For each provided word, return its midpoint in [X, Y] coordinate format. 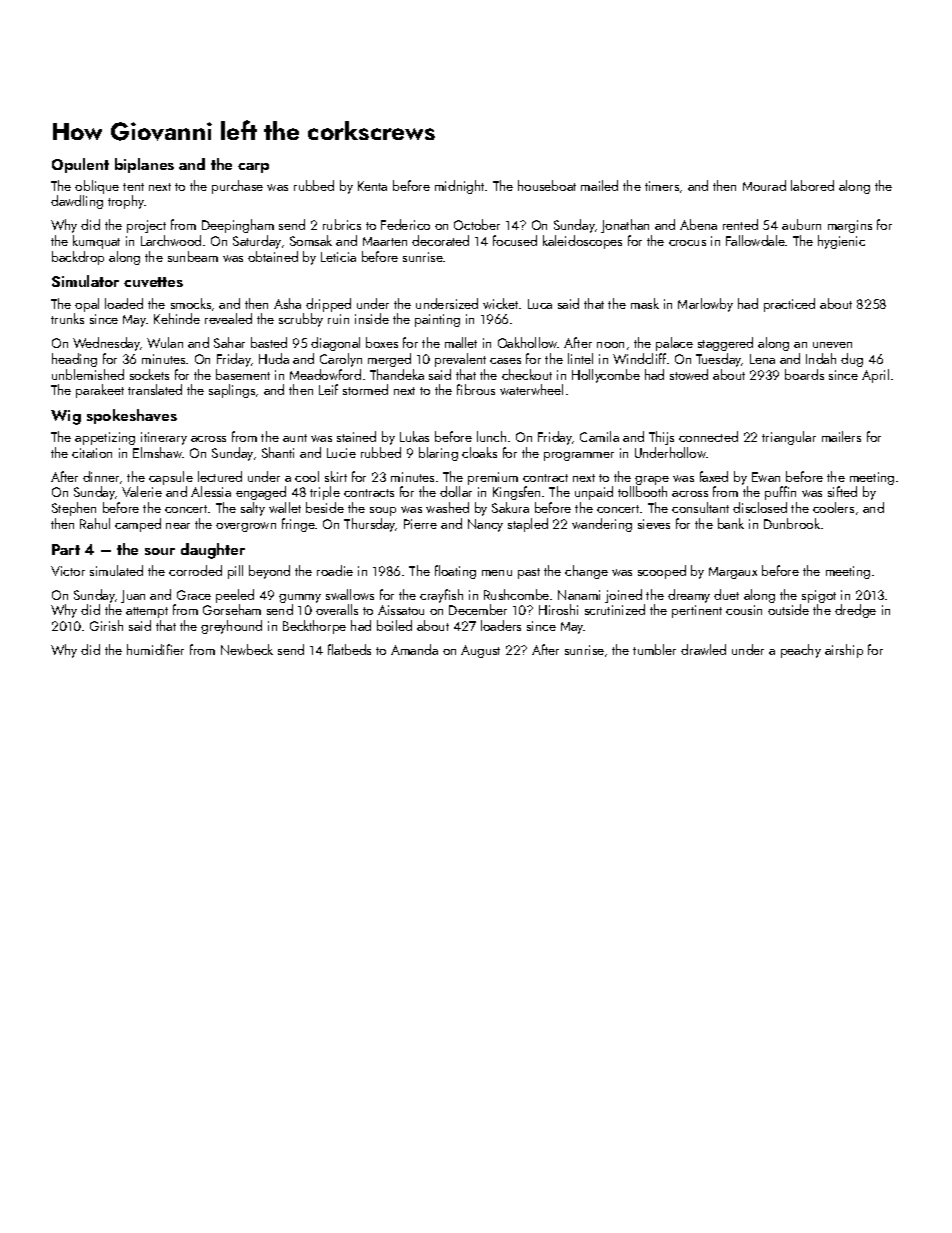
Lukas [414, 436]
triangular [789, 438]
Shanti [278, 452]
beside [325, 507]
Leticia [338, 257]
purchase [237, 187]
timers [662, 186]
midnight [460, 187]
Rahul [95, 523]
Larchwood [171, 240]
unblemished [88, 374]
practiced [789, 305]
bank [731, 523]
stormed [365, 389]
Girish [106, 625]
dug [852, 360]
